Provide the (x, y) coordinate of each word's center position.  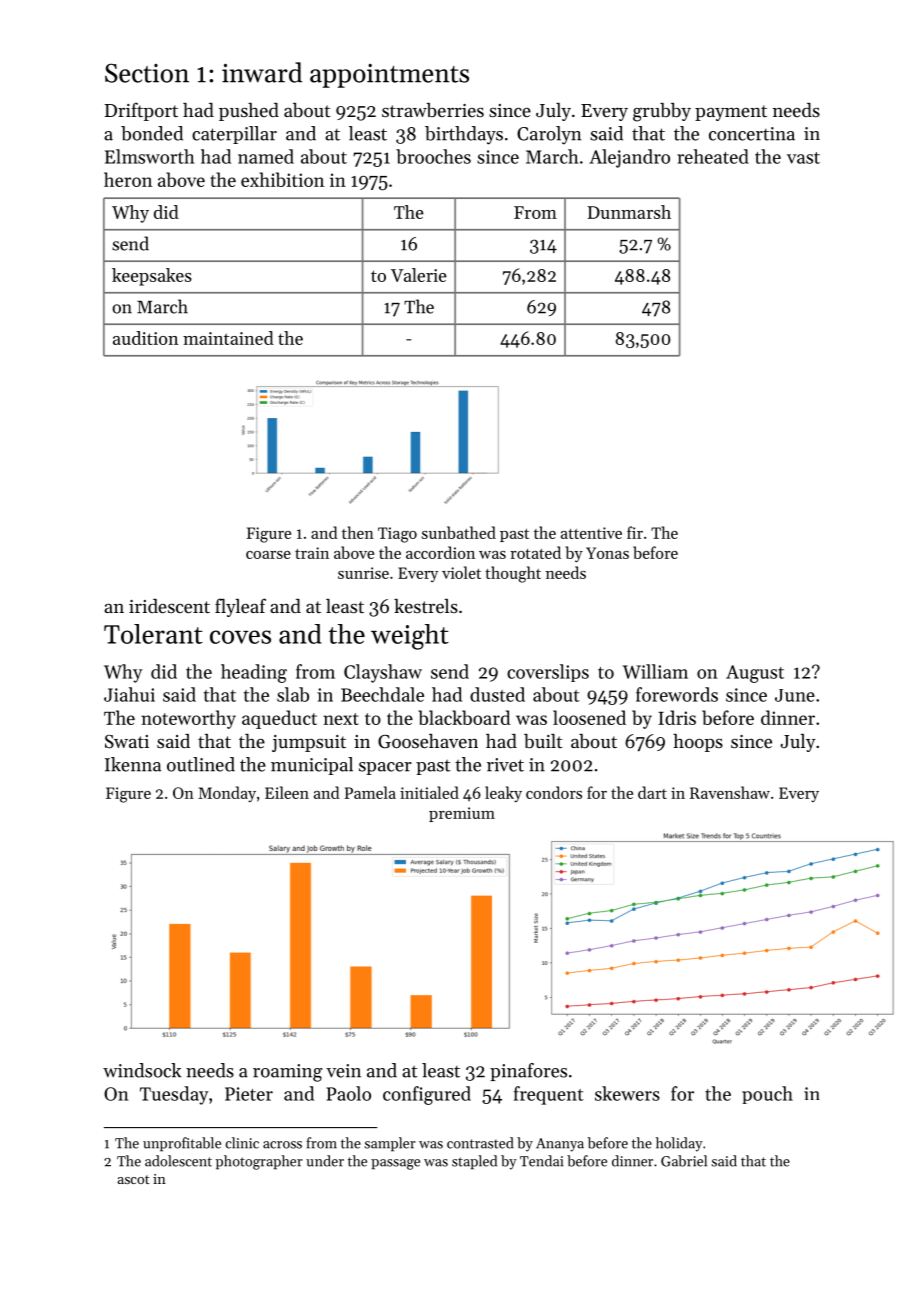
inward (262, 72)
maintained (228, 338)
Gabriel (684, 1161)
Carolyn (549, 135)
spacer (385, 768)
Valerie (419, 275)
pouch (767, 1095)
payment (731, 113)
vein (343, 1071)
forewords (677, 694)
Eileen (287, 792)
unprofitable (182, 1144)
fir (635, 532)
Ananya (560, 1145)
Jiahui (129, 694)
